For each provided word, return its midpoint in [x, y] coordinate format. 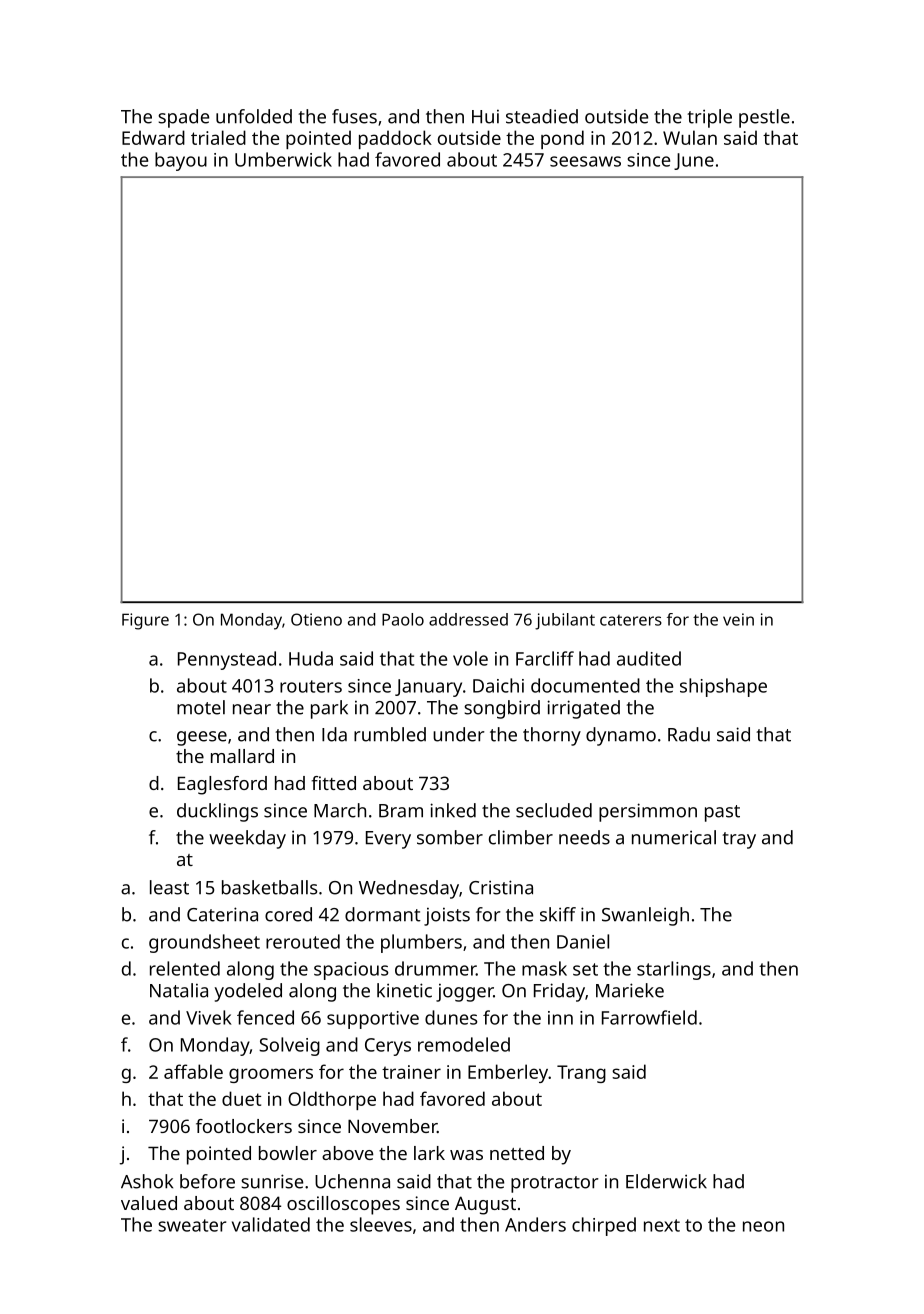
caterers [631, 620]
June [694, 161]
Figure [145, 621]
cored [288, 914]
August [485, 1205]
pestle [764, 118]
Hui [485, 116]
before [207, 1181]
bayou [181, 161]
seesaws [585, 161]
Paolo [403, 619]
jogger [464, 992]
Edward [153, 137]
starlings [674, 970]
